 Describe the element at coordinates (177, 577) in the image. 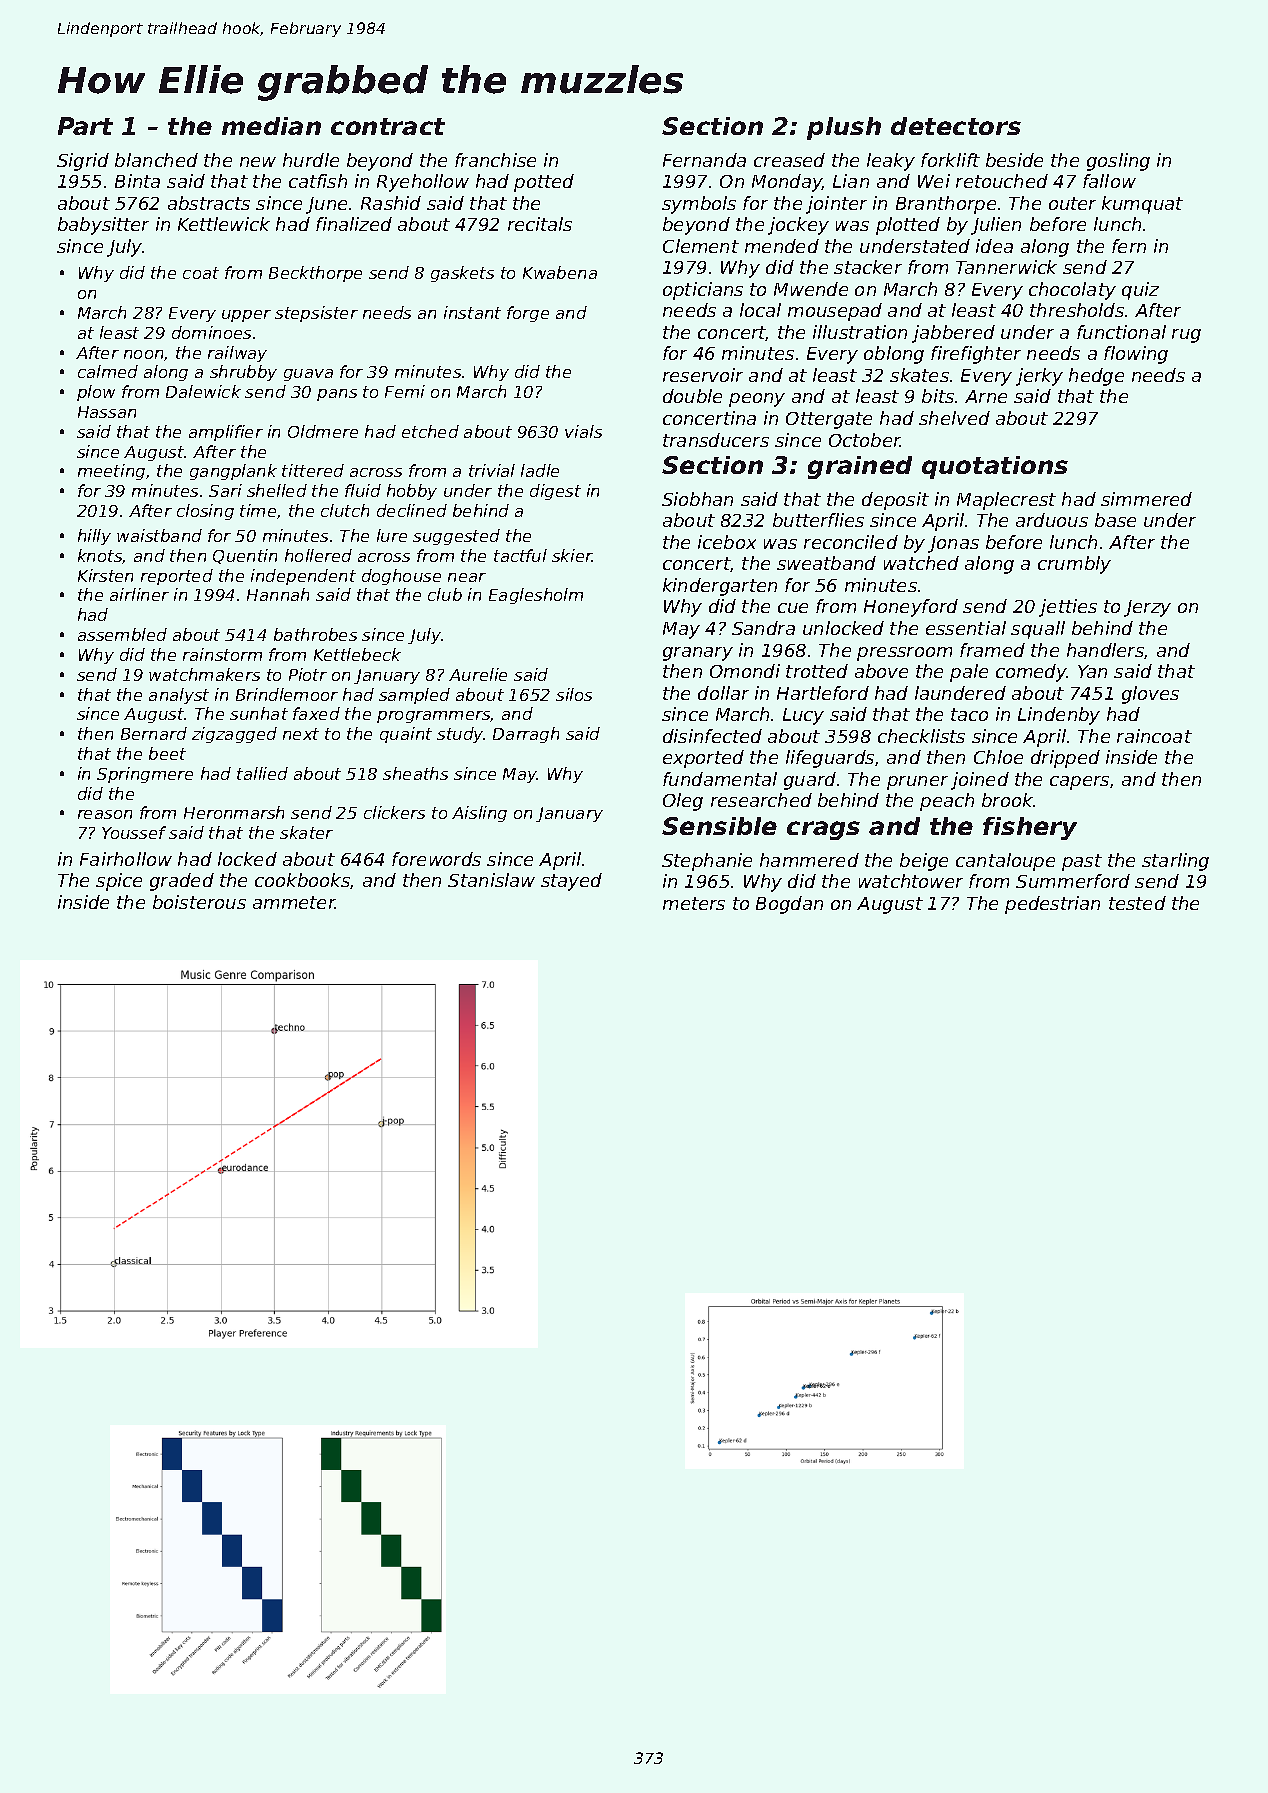

I see `reported` at that location.
